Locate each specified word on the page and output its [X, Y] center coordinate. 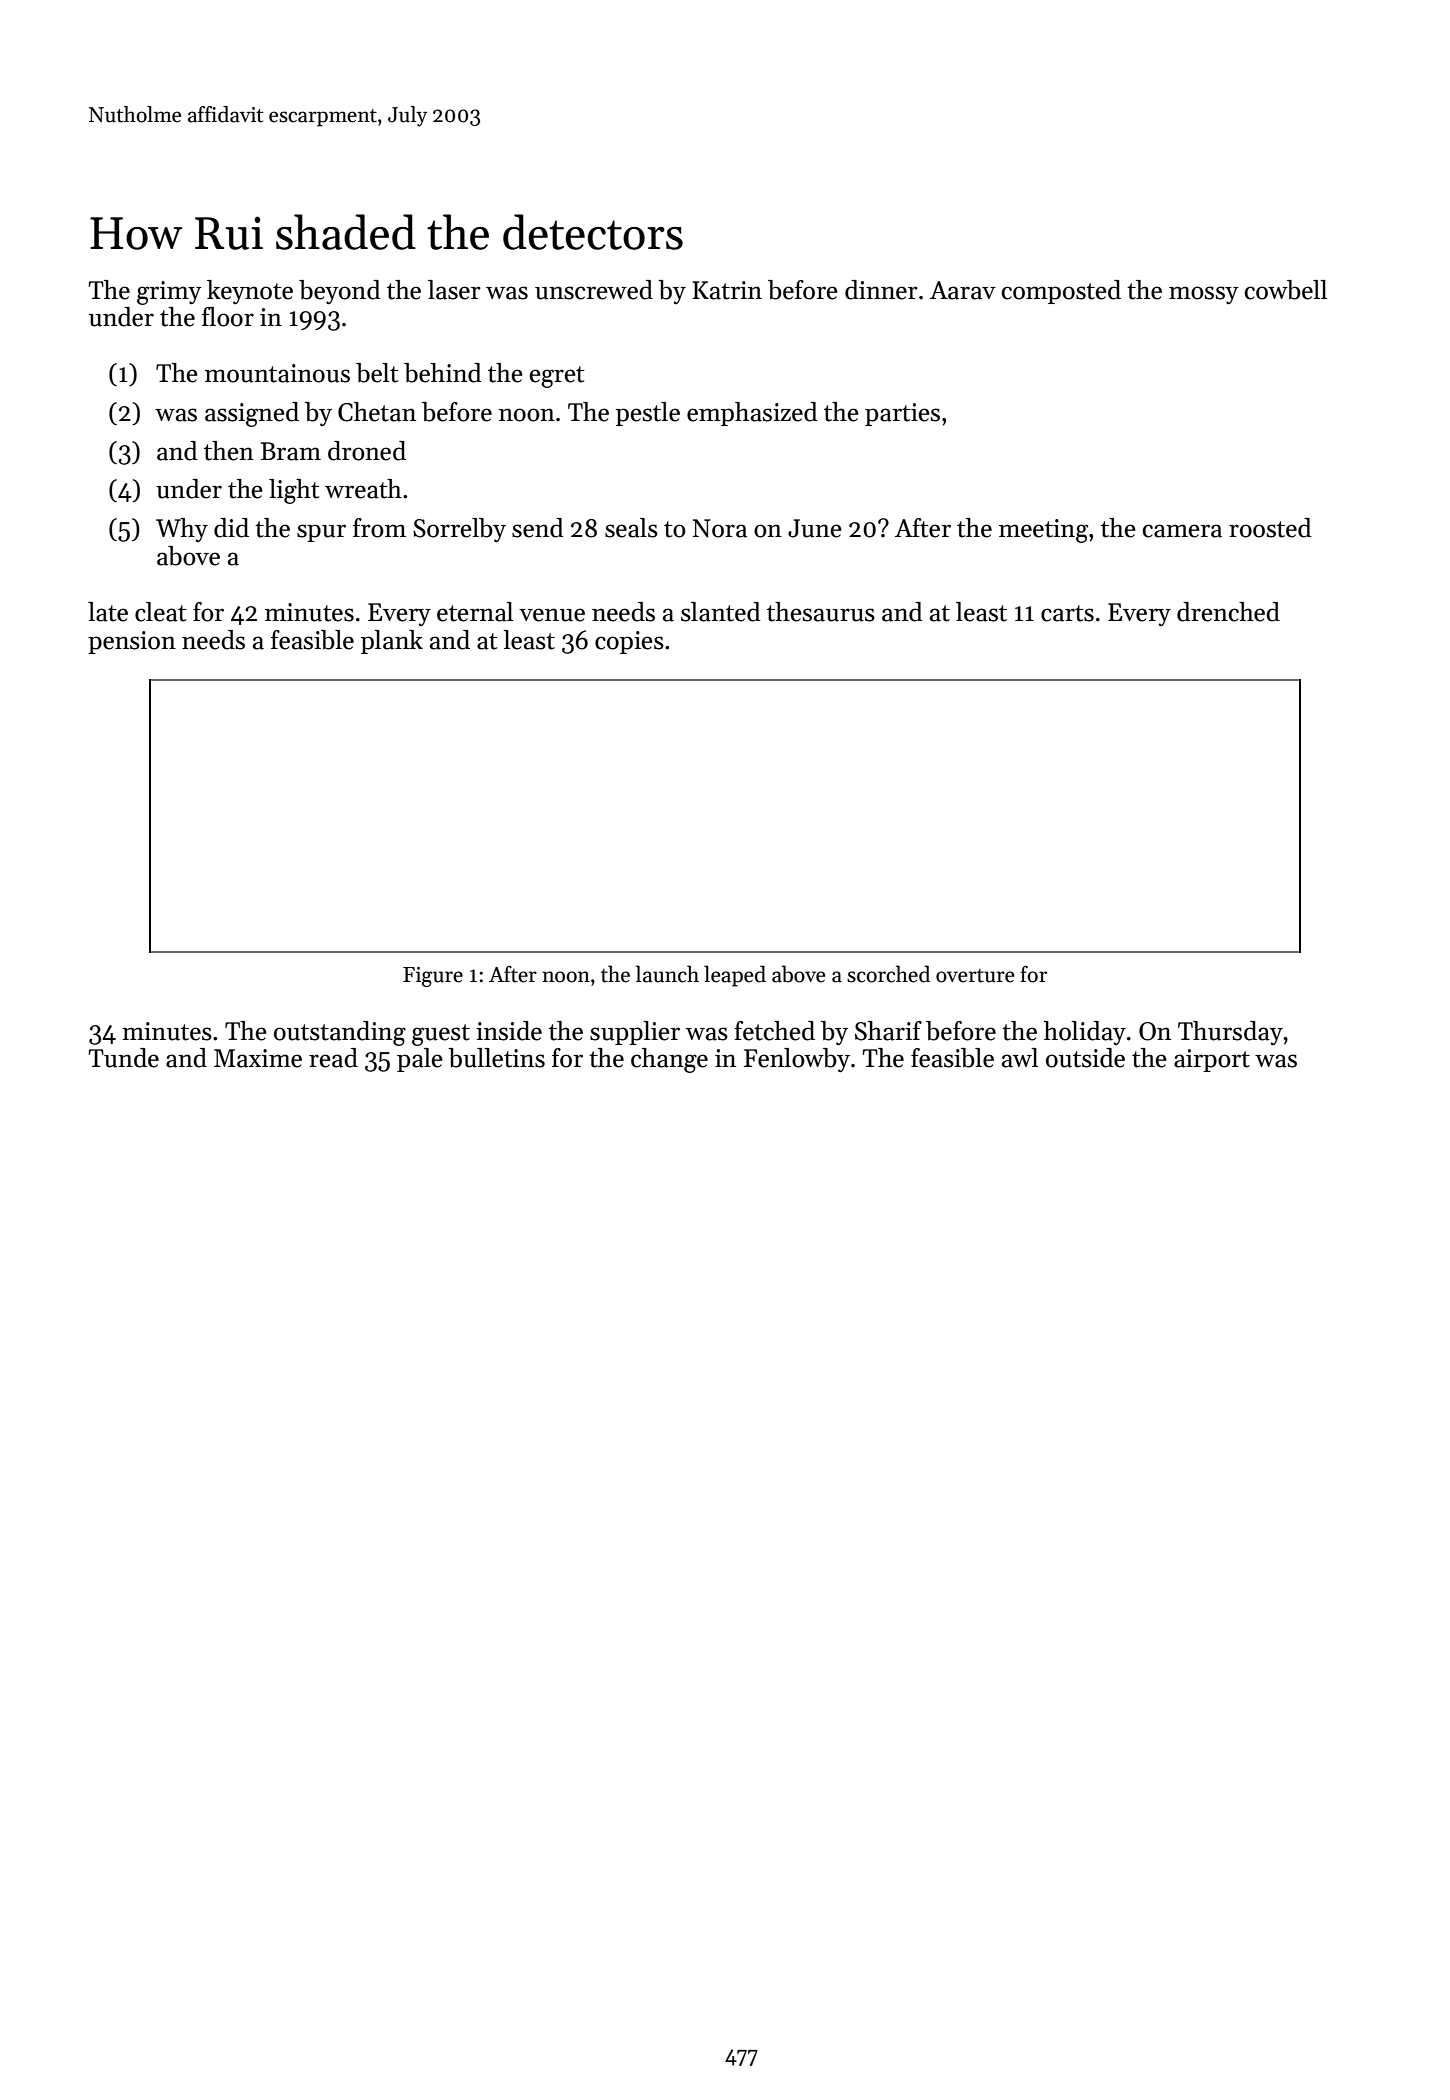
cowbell [1286, 290]
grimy [169, 293]
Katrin [727, 290]
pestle [648, 414]
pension [132, 642]
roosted [1270, 528]
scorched [888, 974]
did [231, 528]
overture [975, 976]
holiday [1085, 1033]
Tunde [124, 1058]
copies [629, 642]
